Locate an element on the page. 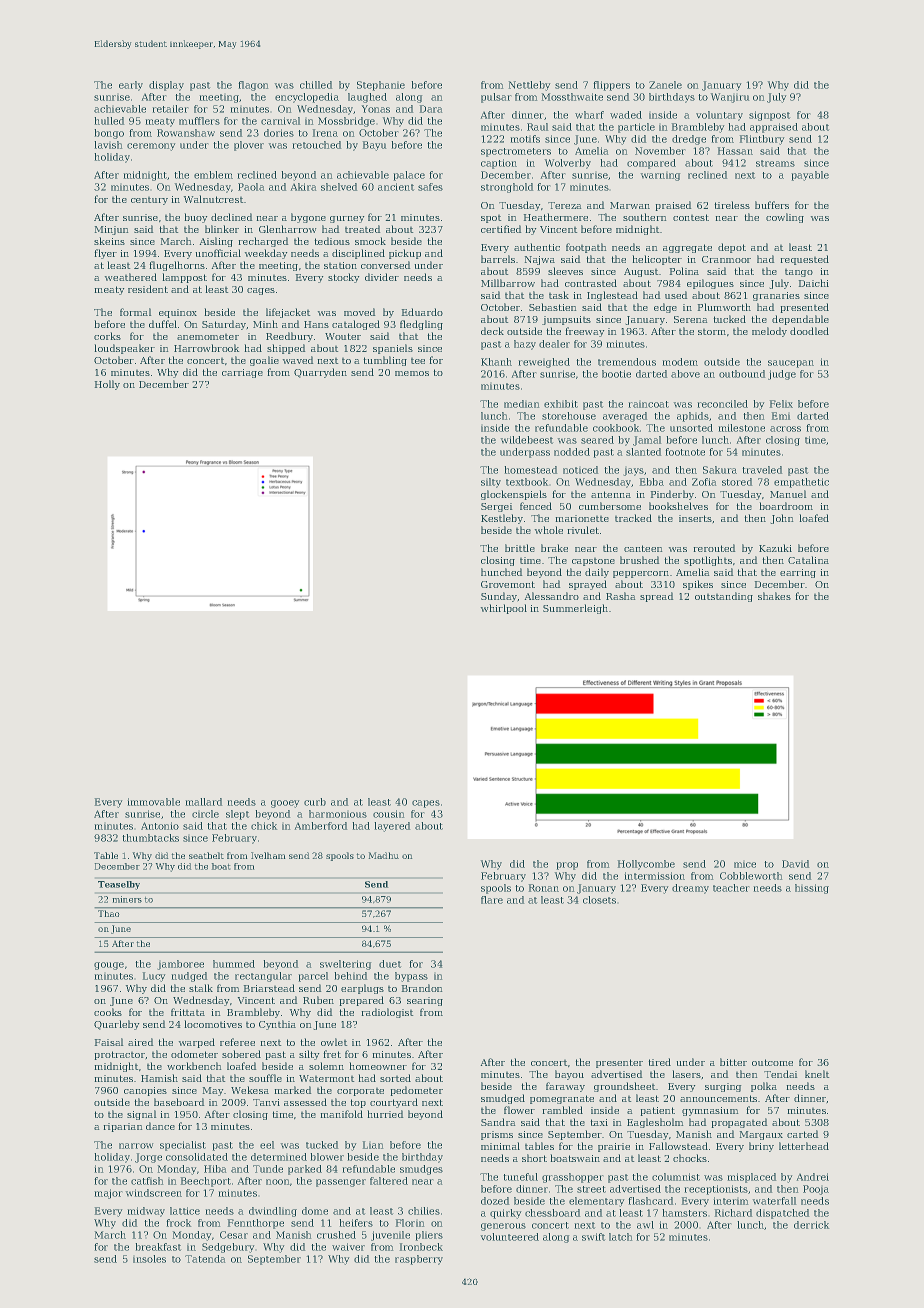  boardroom is located at coordinates (786, 506).
